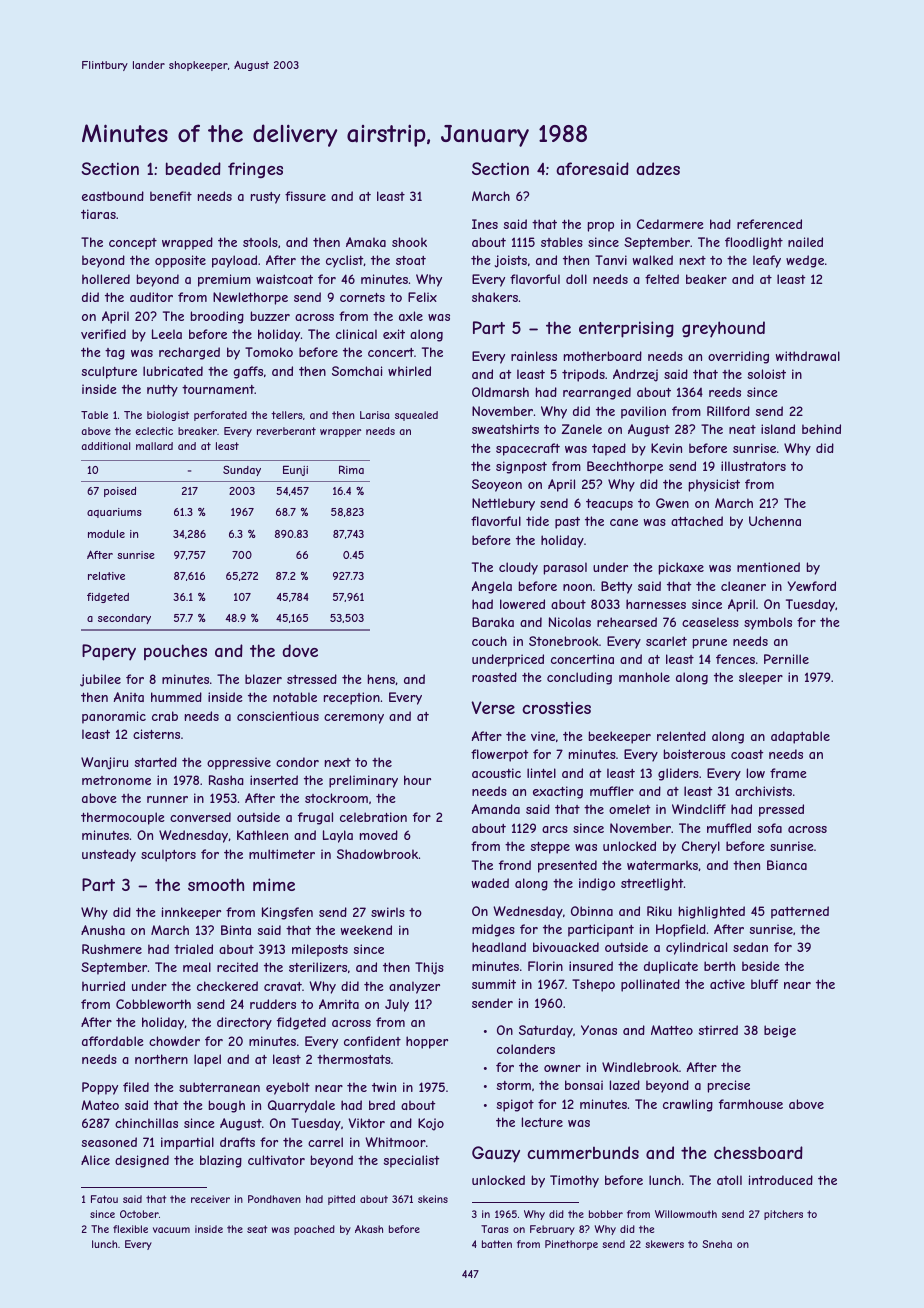 Image resolution: width=924 pixels, height=1308 pixels. Describe the element at coordinates (123, 818) in the screenshot. I see `thermocouple` at that location.
